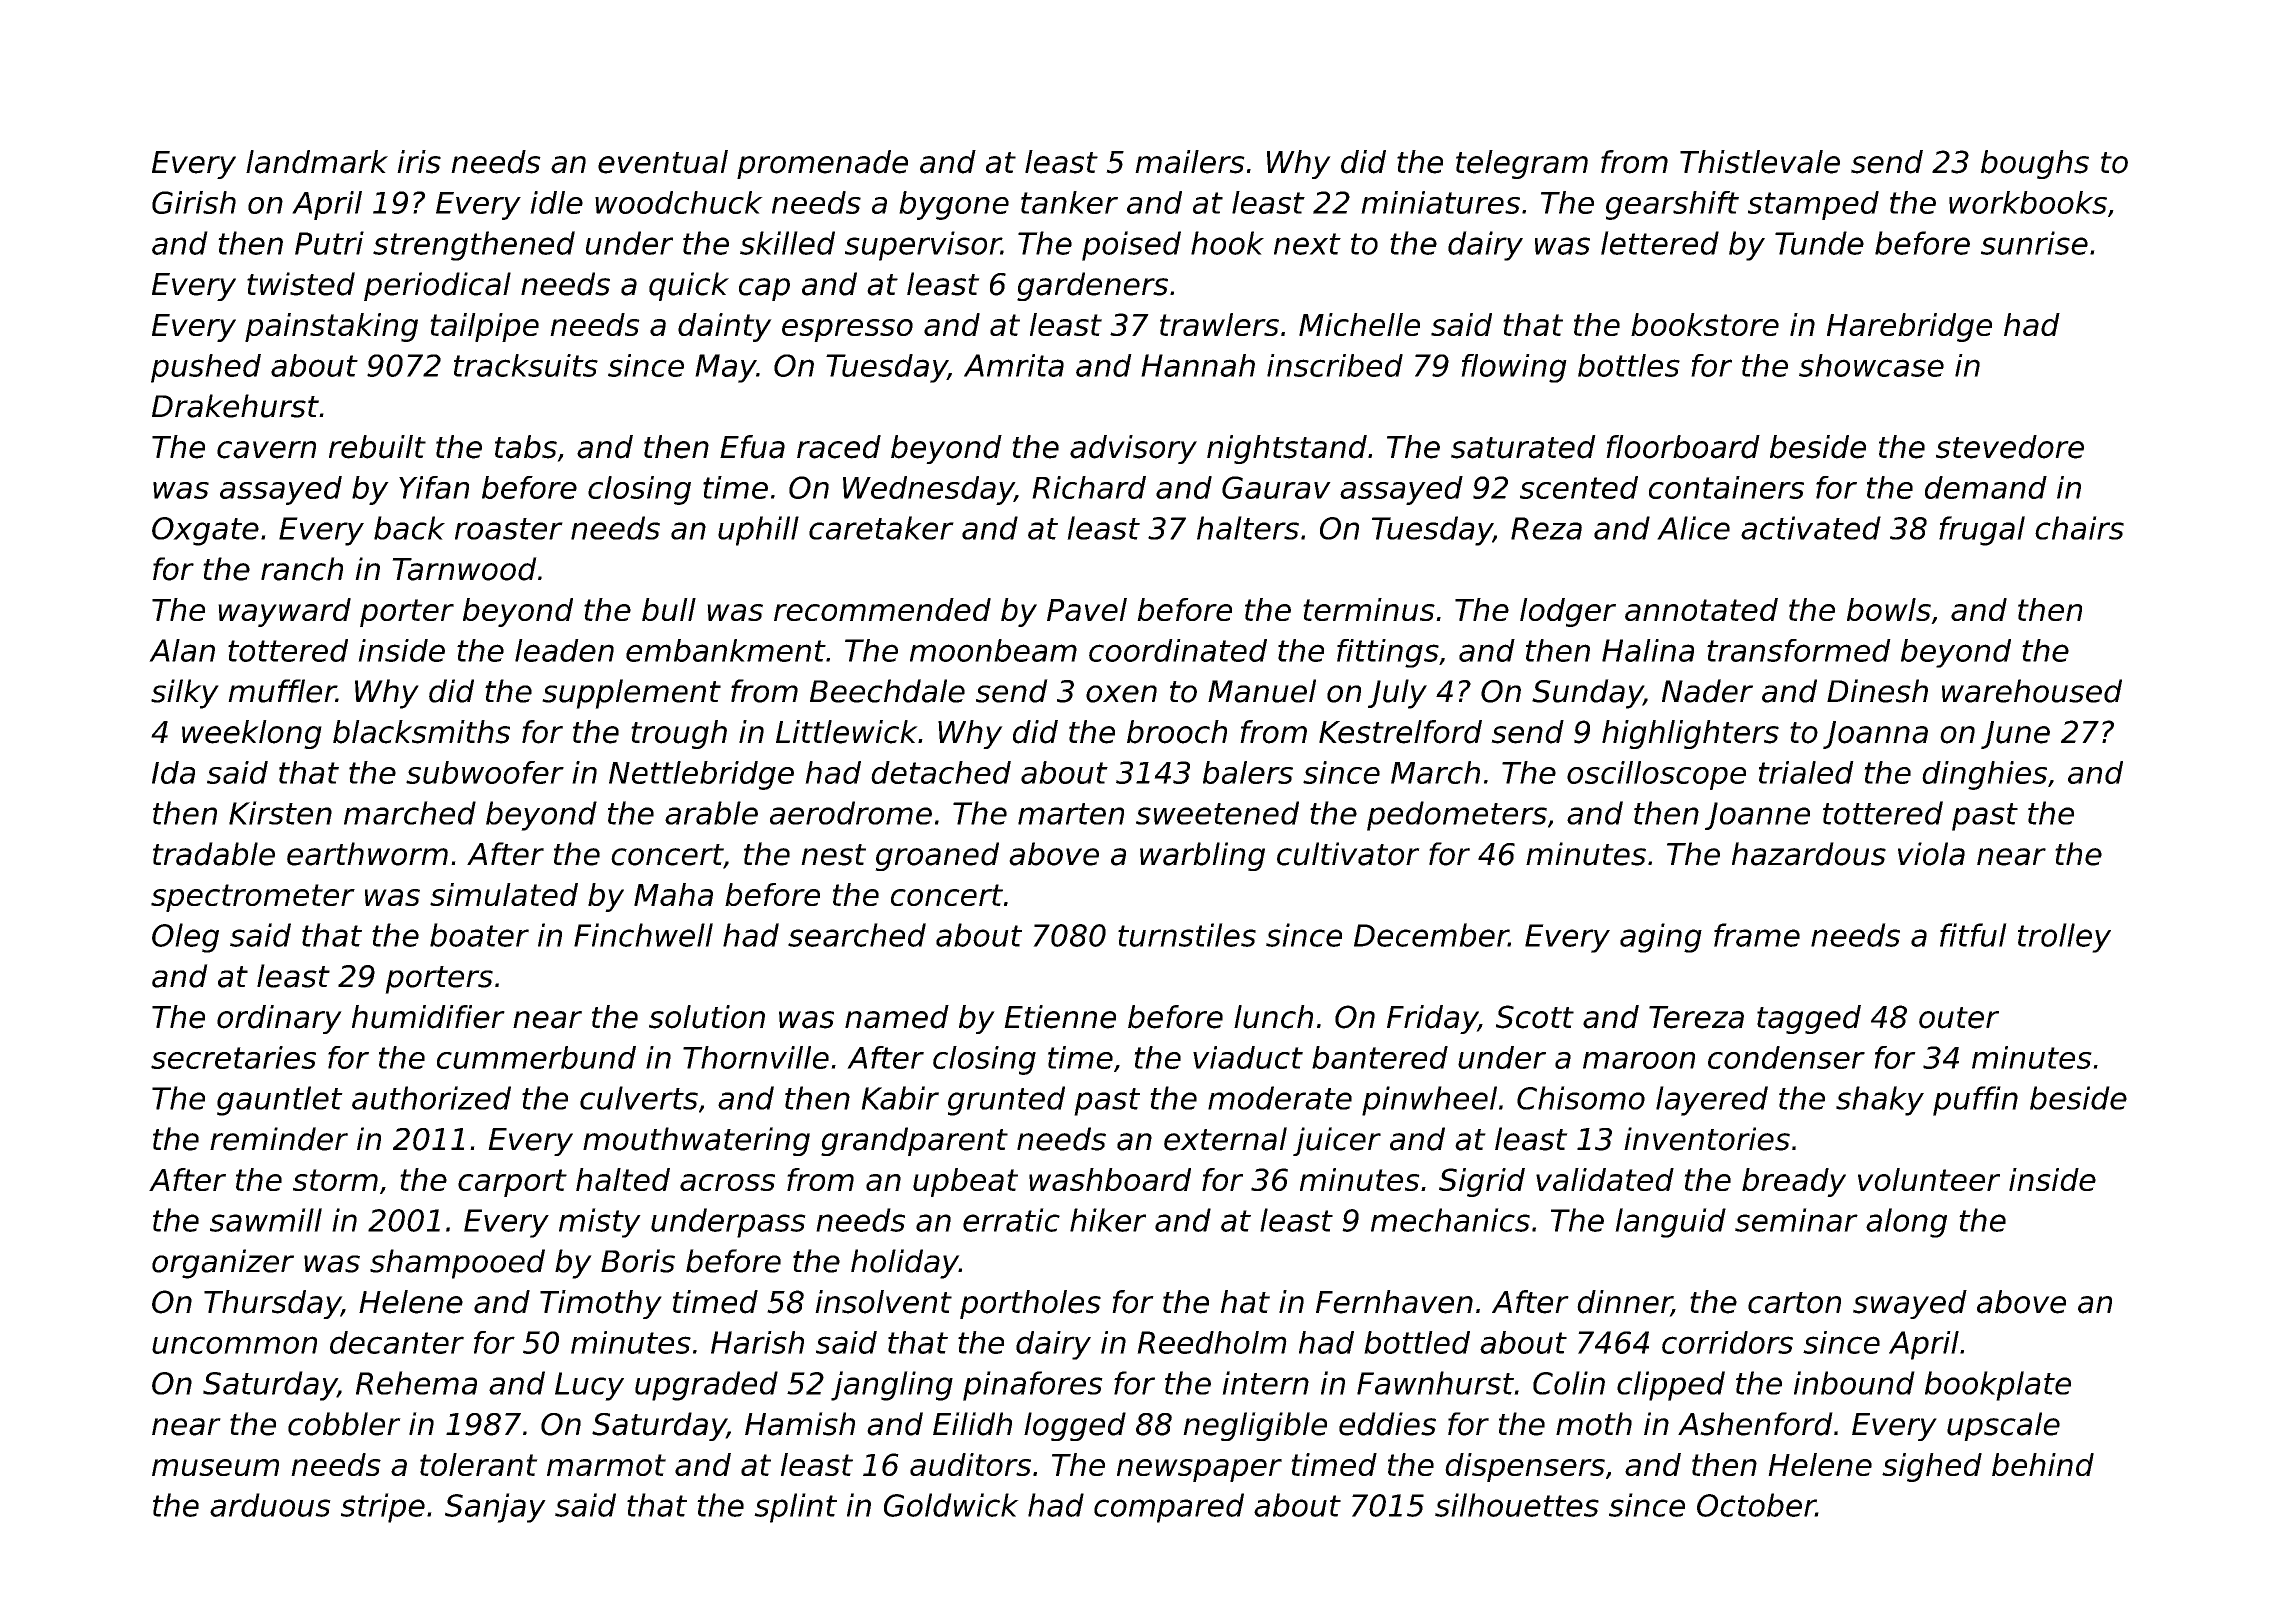 This page has height=1620, width=2292. Describe the element at coordinates (1190, 162) in the page. I see `mailers` at that location.
